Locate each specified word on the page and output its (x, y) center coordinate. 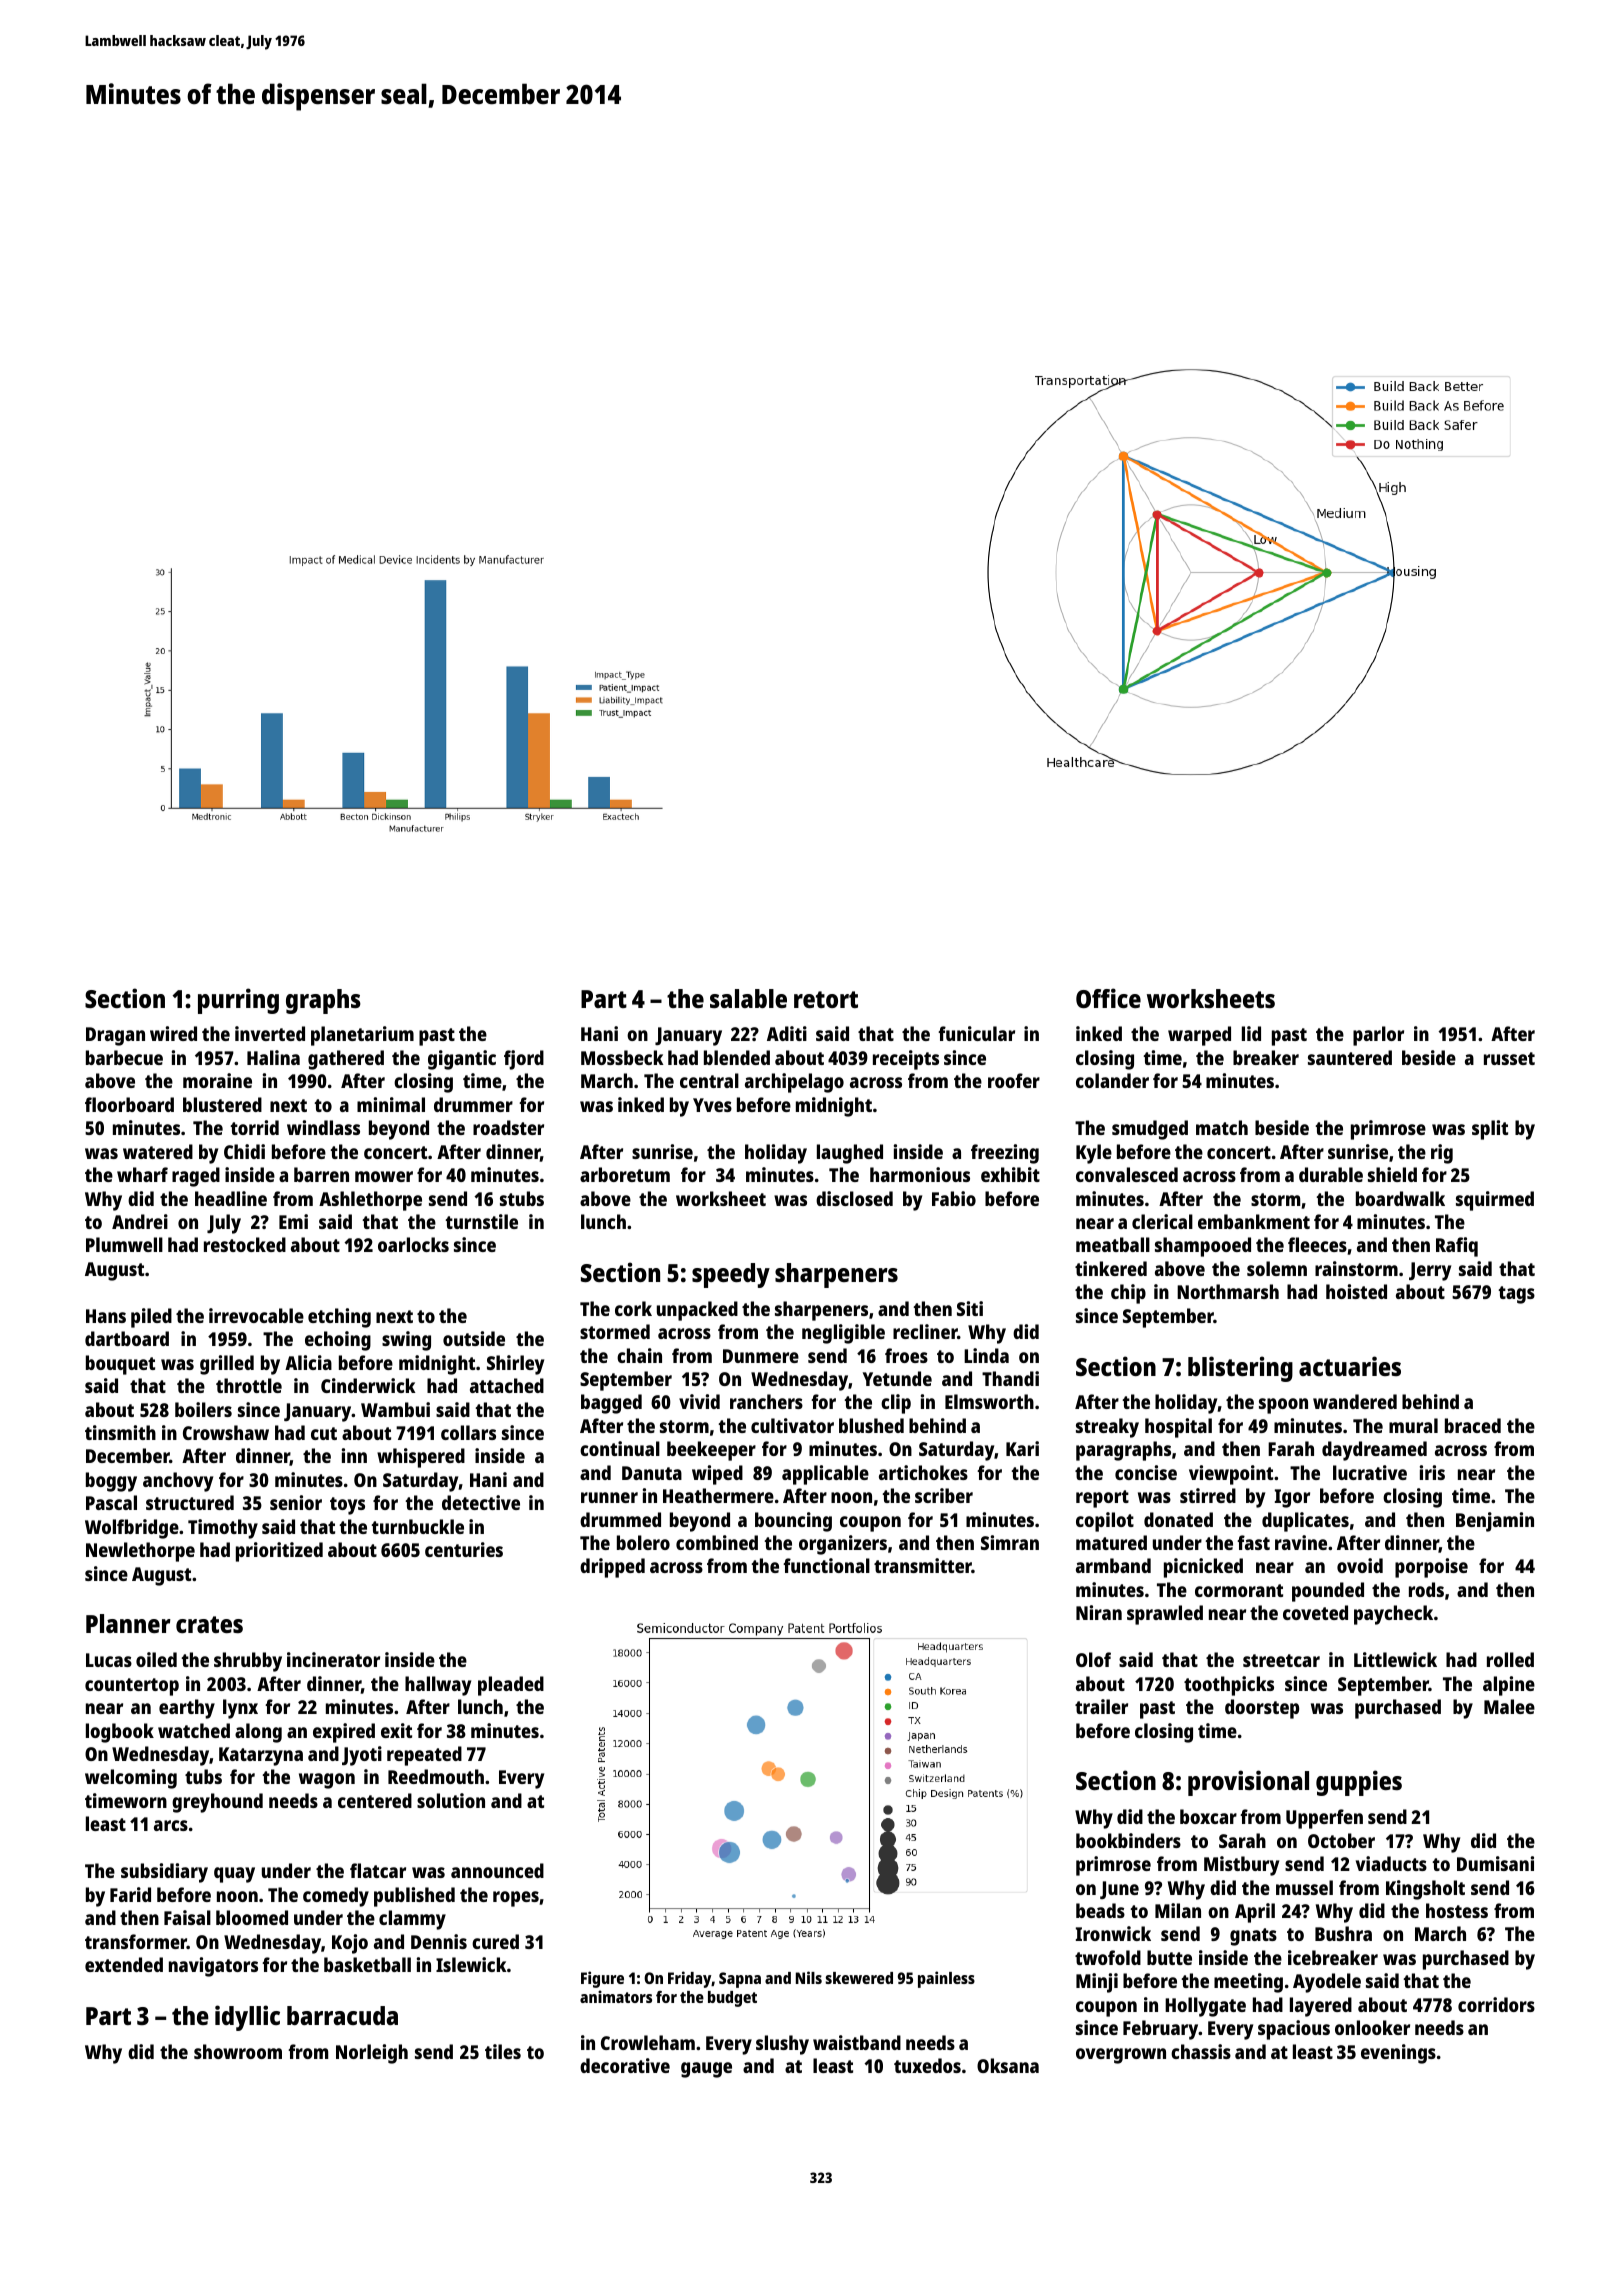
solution (451, 1800)
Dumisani (1495, 1863)
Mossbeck (622, 1057)
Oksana (1008, 2065)
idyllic (247, 2018)
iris (1432, 1472)
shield (1392, 1174)
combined (717, 1542)
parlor (1378, 1036)
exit (396, 1730)
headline (231, 1198)
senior (296, 1502)
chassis (1201, 2051)
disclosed (854, 1198)
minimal (391, 1104)
